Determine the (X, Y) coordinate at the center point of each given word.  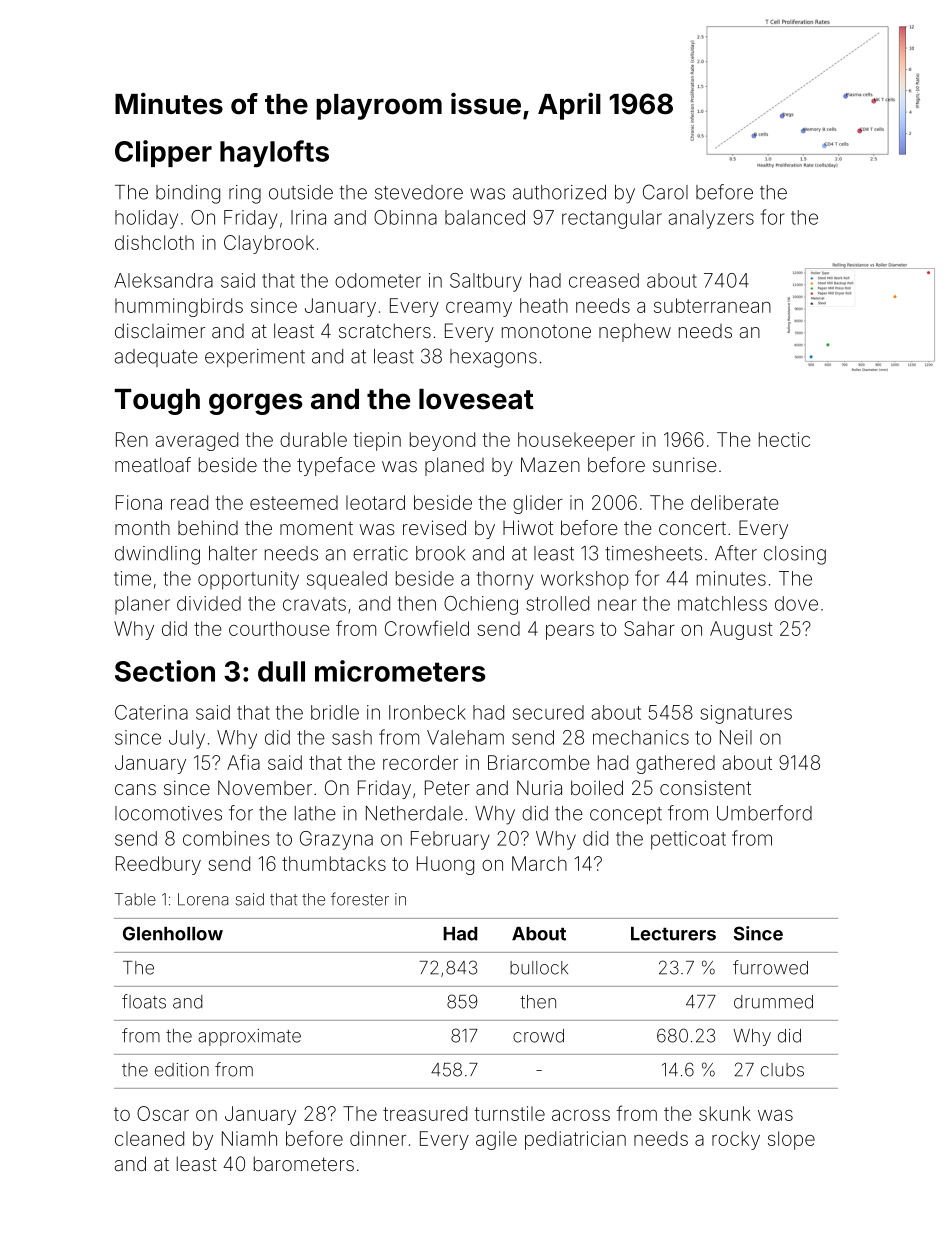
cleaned (149, 1138)
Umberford (764, 813)
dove (796, 603)
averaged (197, 441)
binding (188, 194)
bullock (539, 968)
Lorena (203, 899)
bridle (335, 712)
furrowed (770, 967)
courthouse (279, 628)
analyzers (711, 219)
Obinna (405, 217)
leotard (375, 502)
